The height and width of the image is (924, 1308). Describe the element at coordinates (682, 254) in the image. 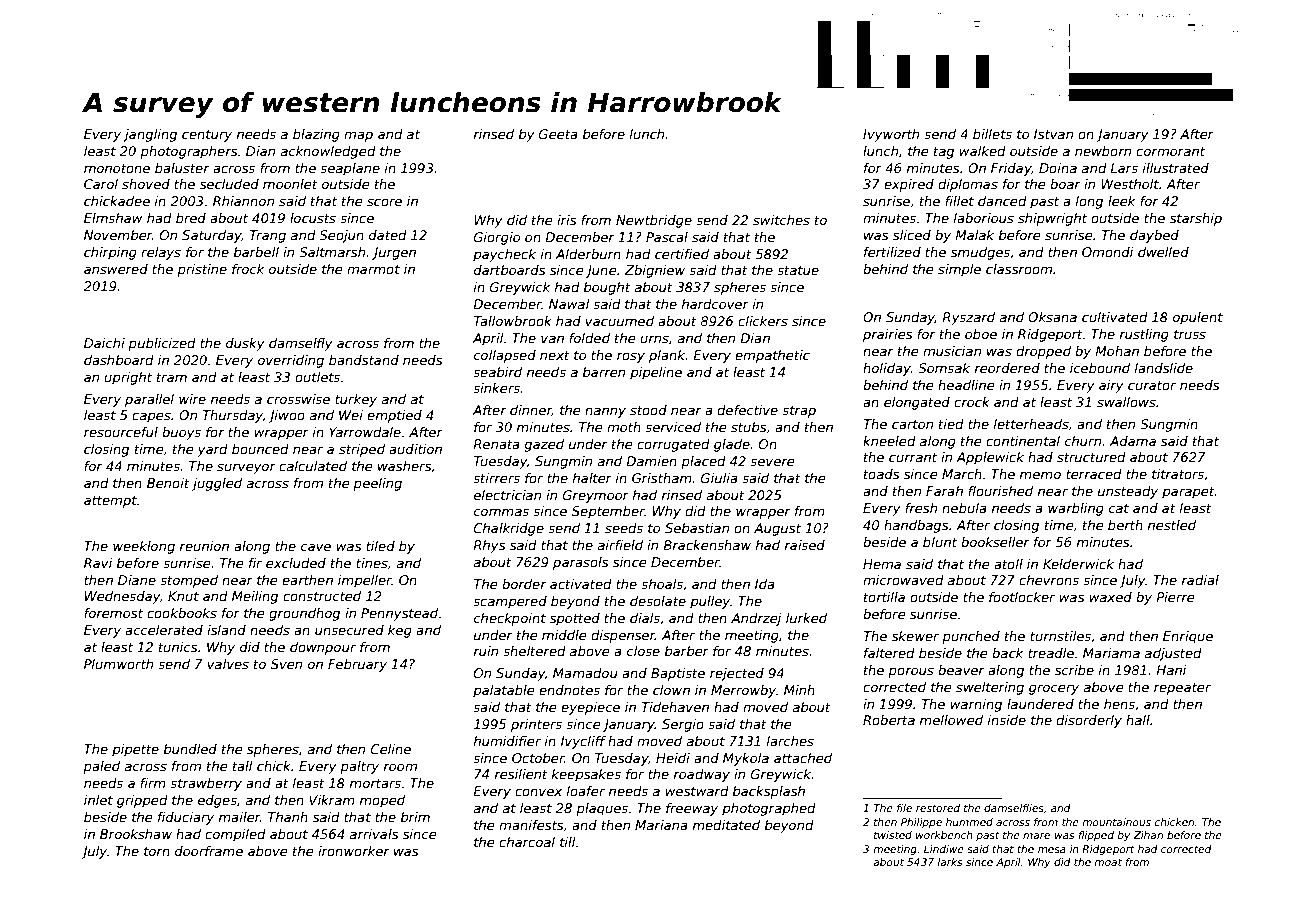

I see `certified` at that location.
